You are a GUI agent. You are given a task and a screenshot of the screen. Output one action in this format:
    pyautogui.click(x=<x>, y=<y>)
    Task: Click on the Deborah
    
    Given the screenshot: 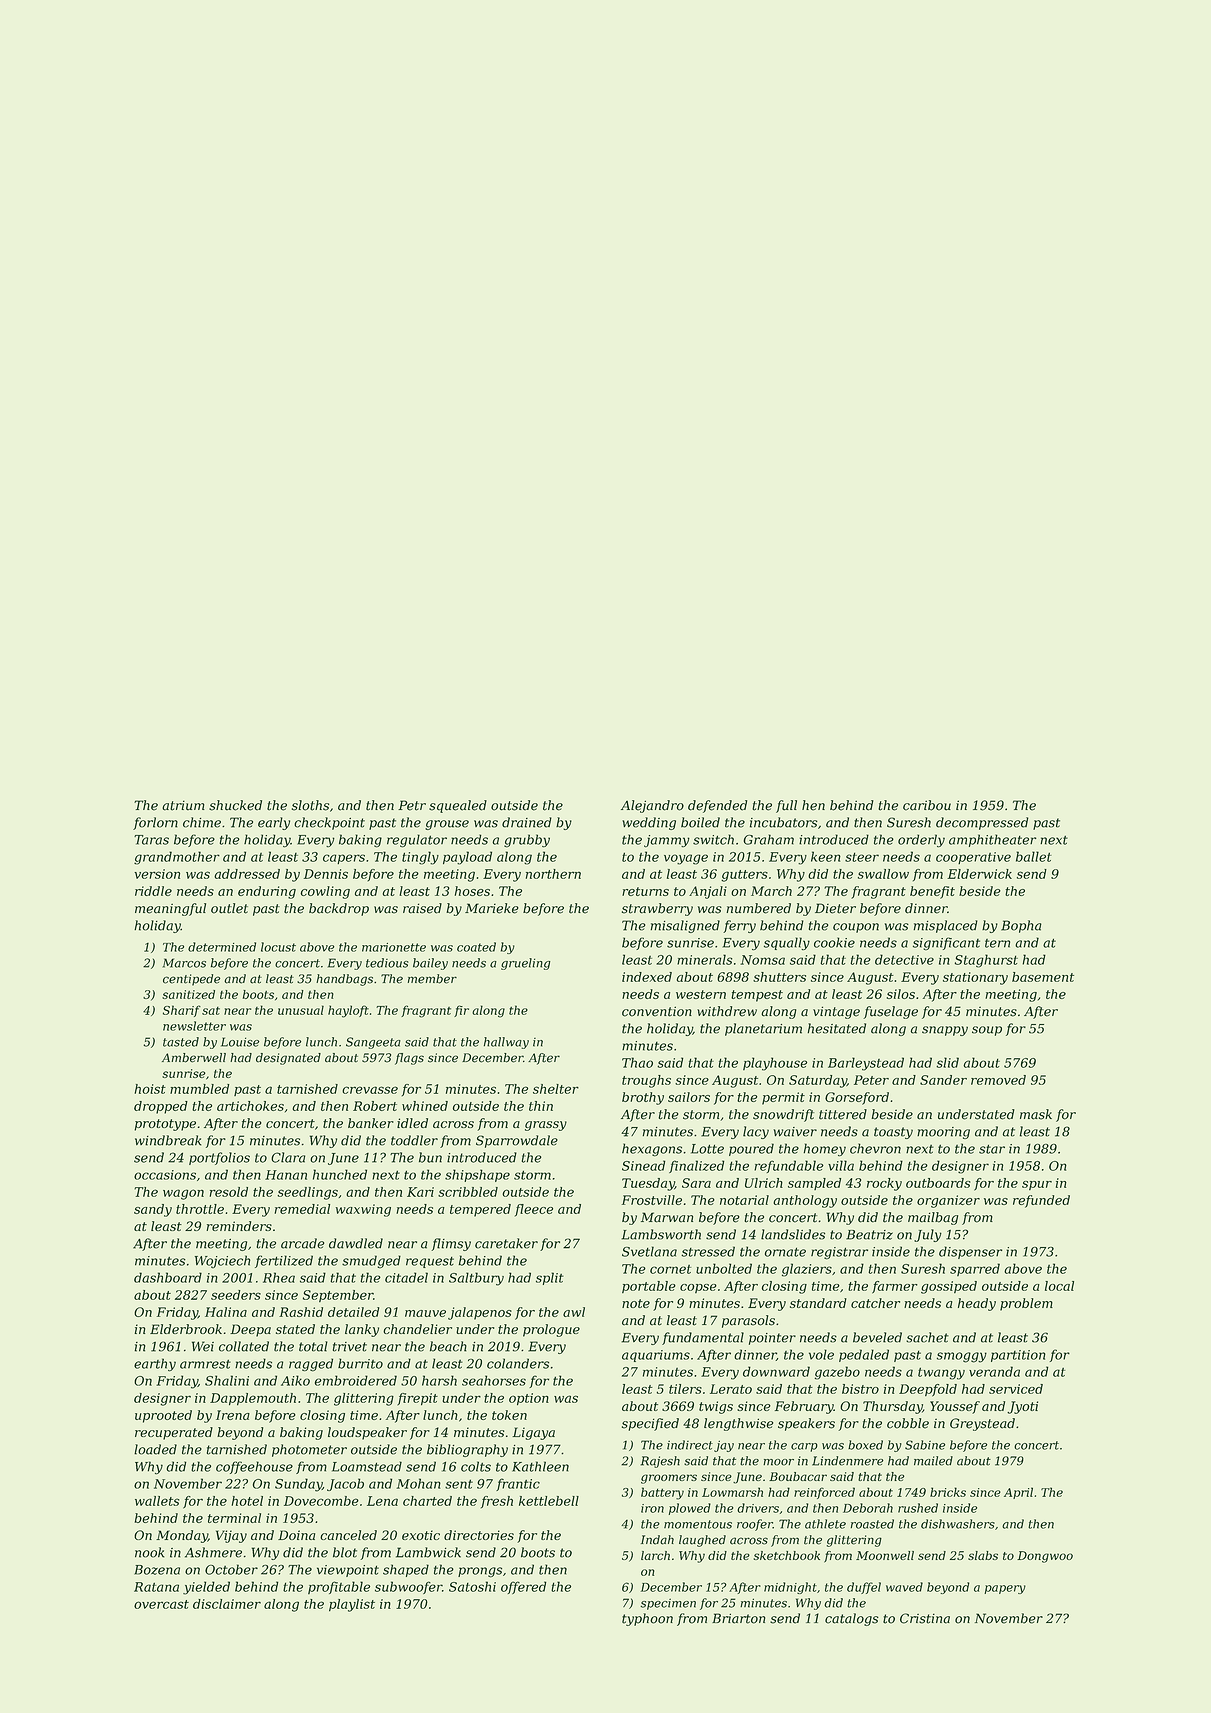 What is the action you would take?
    pyautogui.click(x=868, y=1508)
